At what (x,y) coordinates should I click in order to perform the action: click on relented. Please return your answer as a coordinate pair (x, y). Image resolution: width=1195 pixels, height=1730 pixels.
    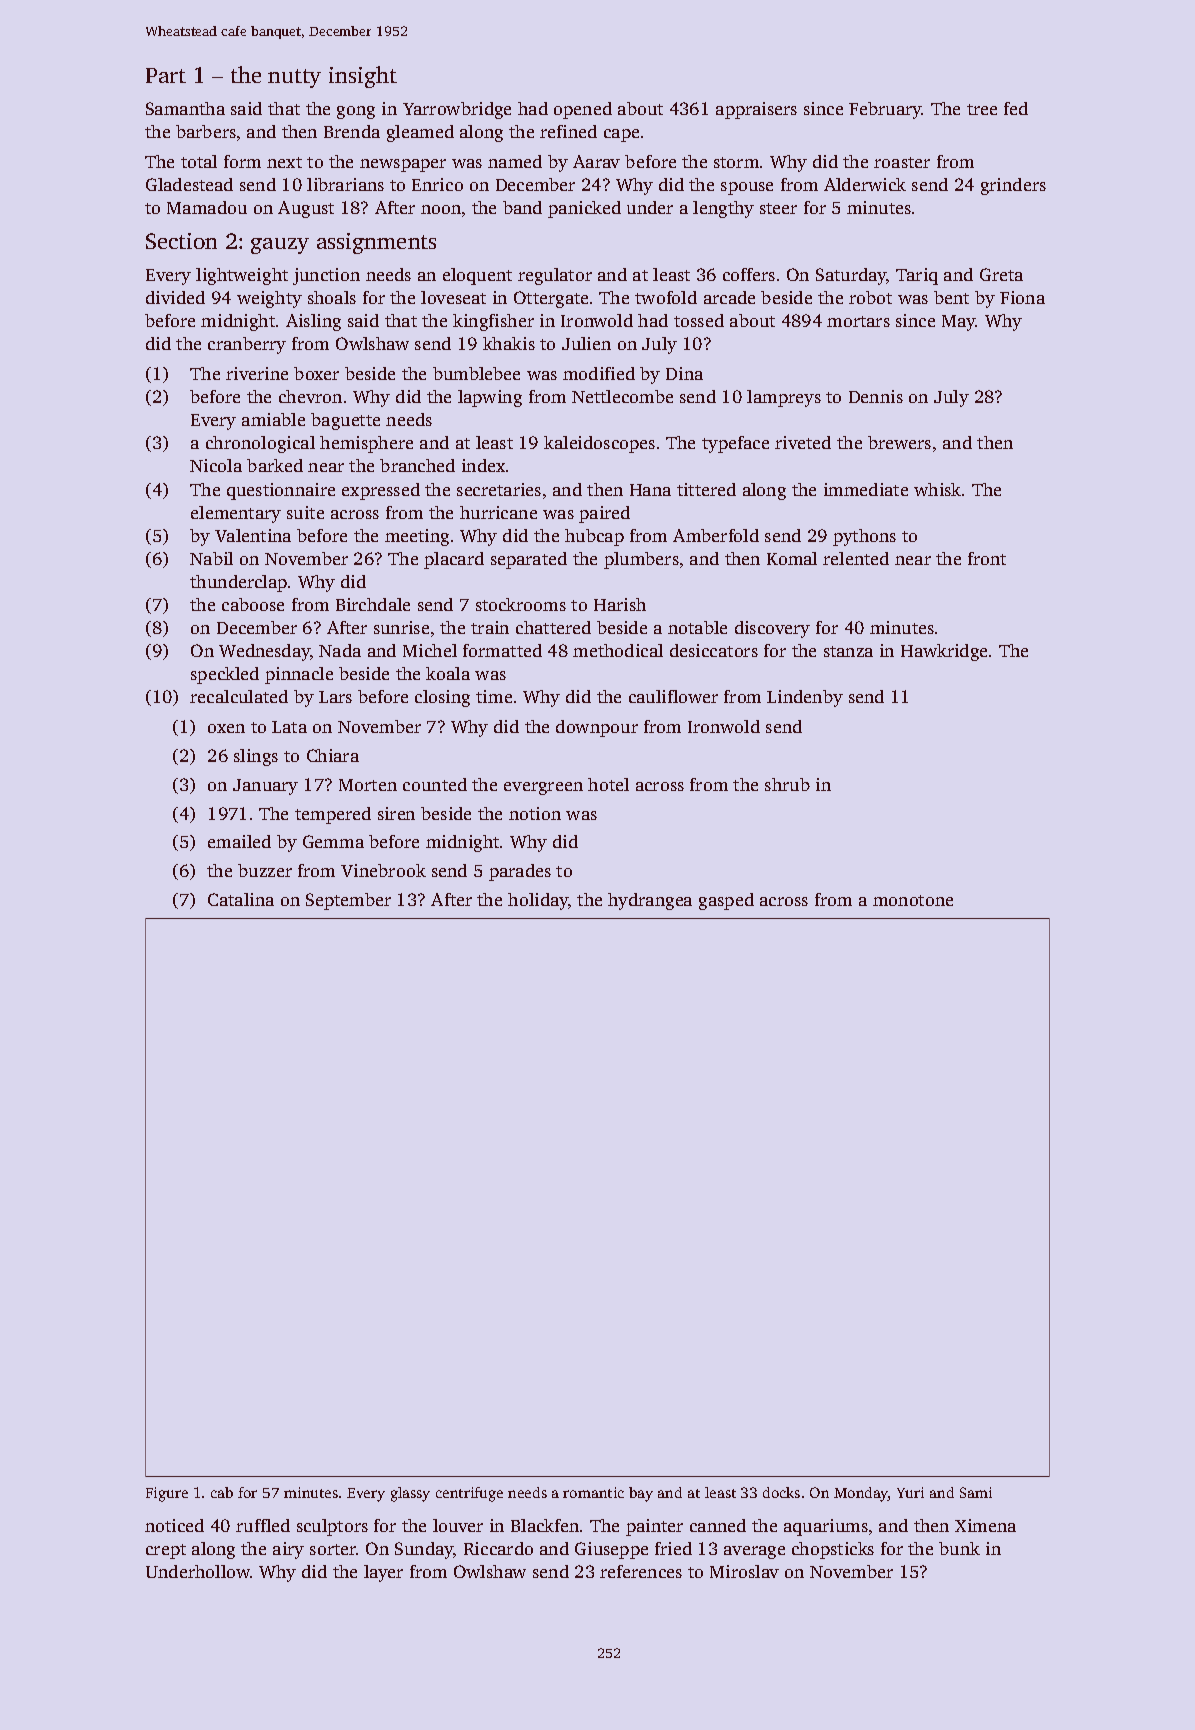
    Looking at the image, I should click on (856, 558).
